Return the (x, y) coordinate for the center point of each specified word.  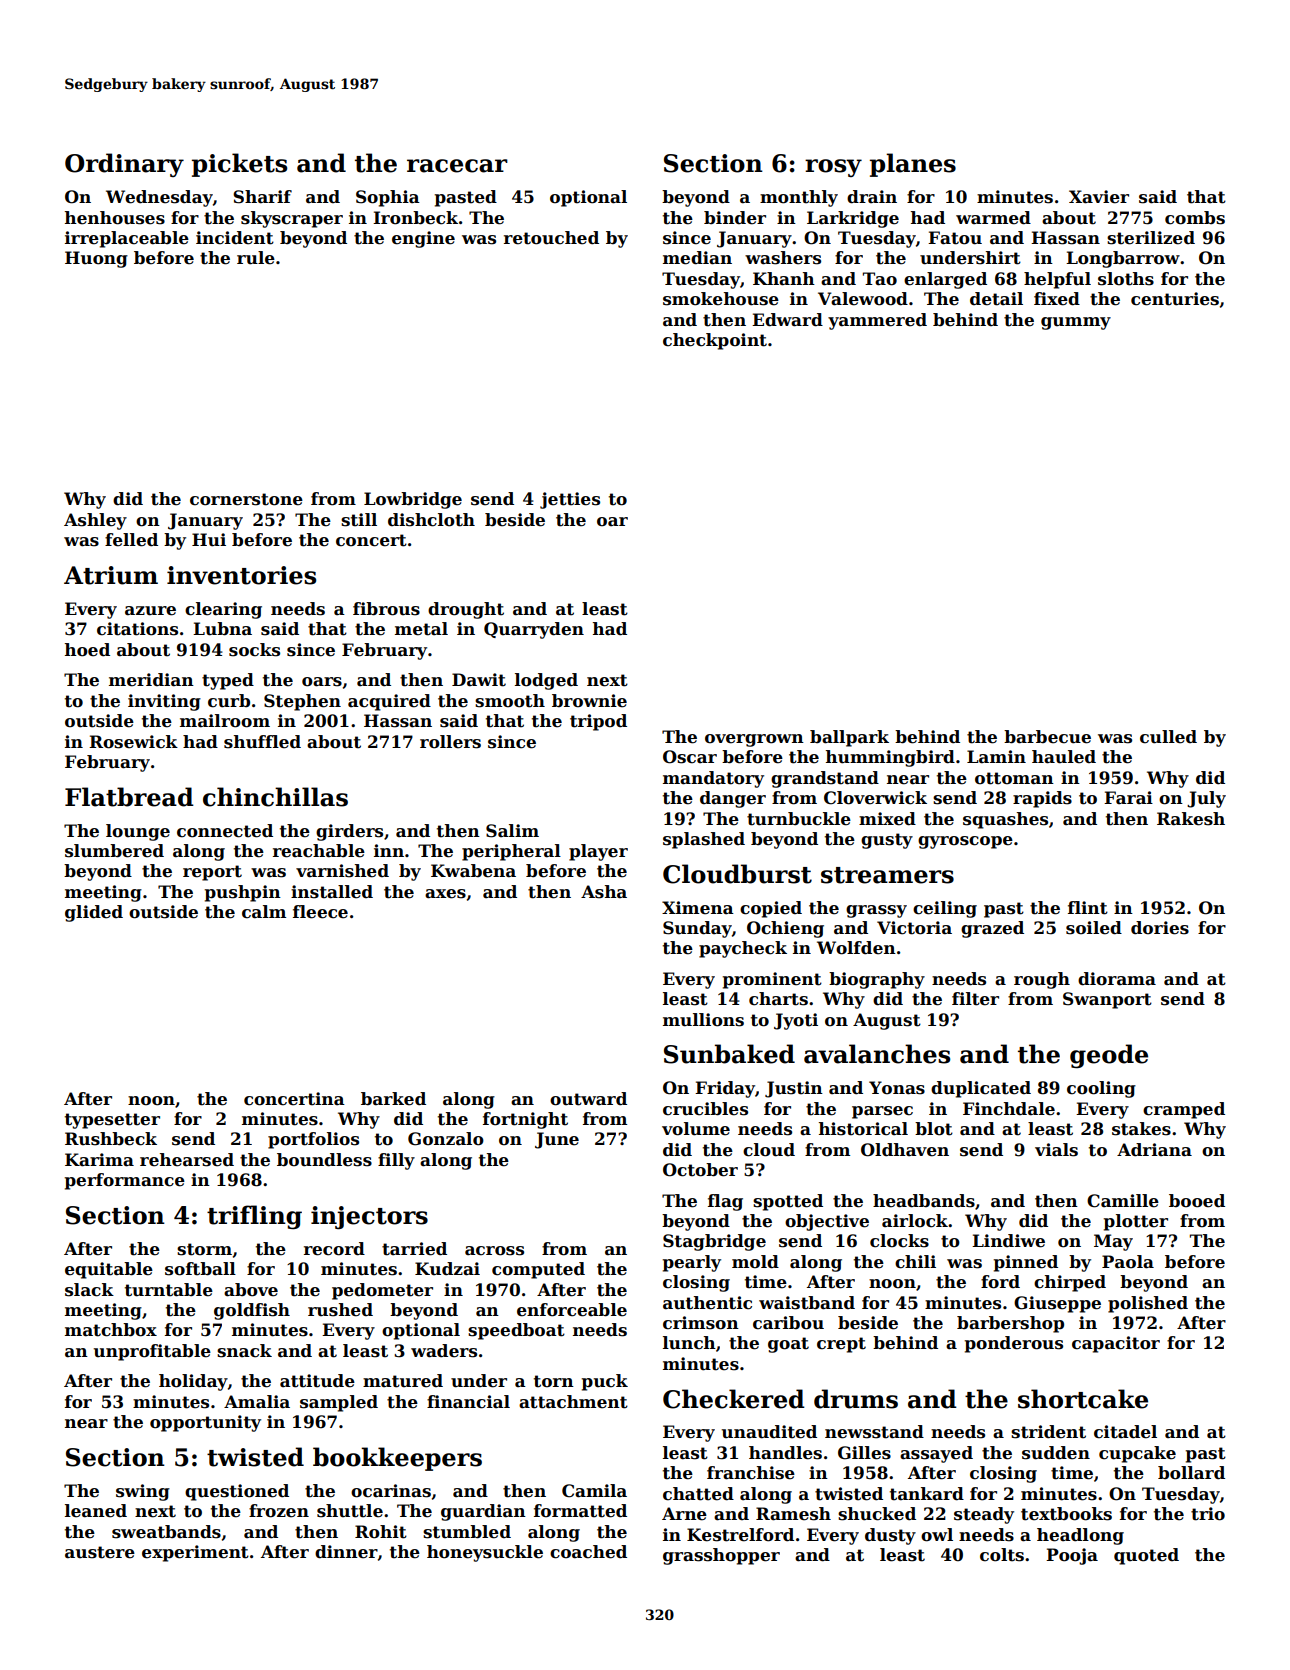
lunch (689, 1343)
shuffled (262, 742)
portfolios (313, 1140)
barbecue (1047, 737)
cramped (1184, 1110)
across (494, 1251)
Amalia (257, 1402)
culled (1168, 737)
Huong (96, 259)
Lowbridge (413, 500)
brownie (589, 701)
